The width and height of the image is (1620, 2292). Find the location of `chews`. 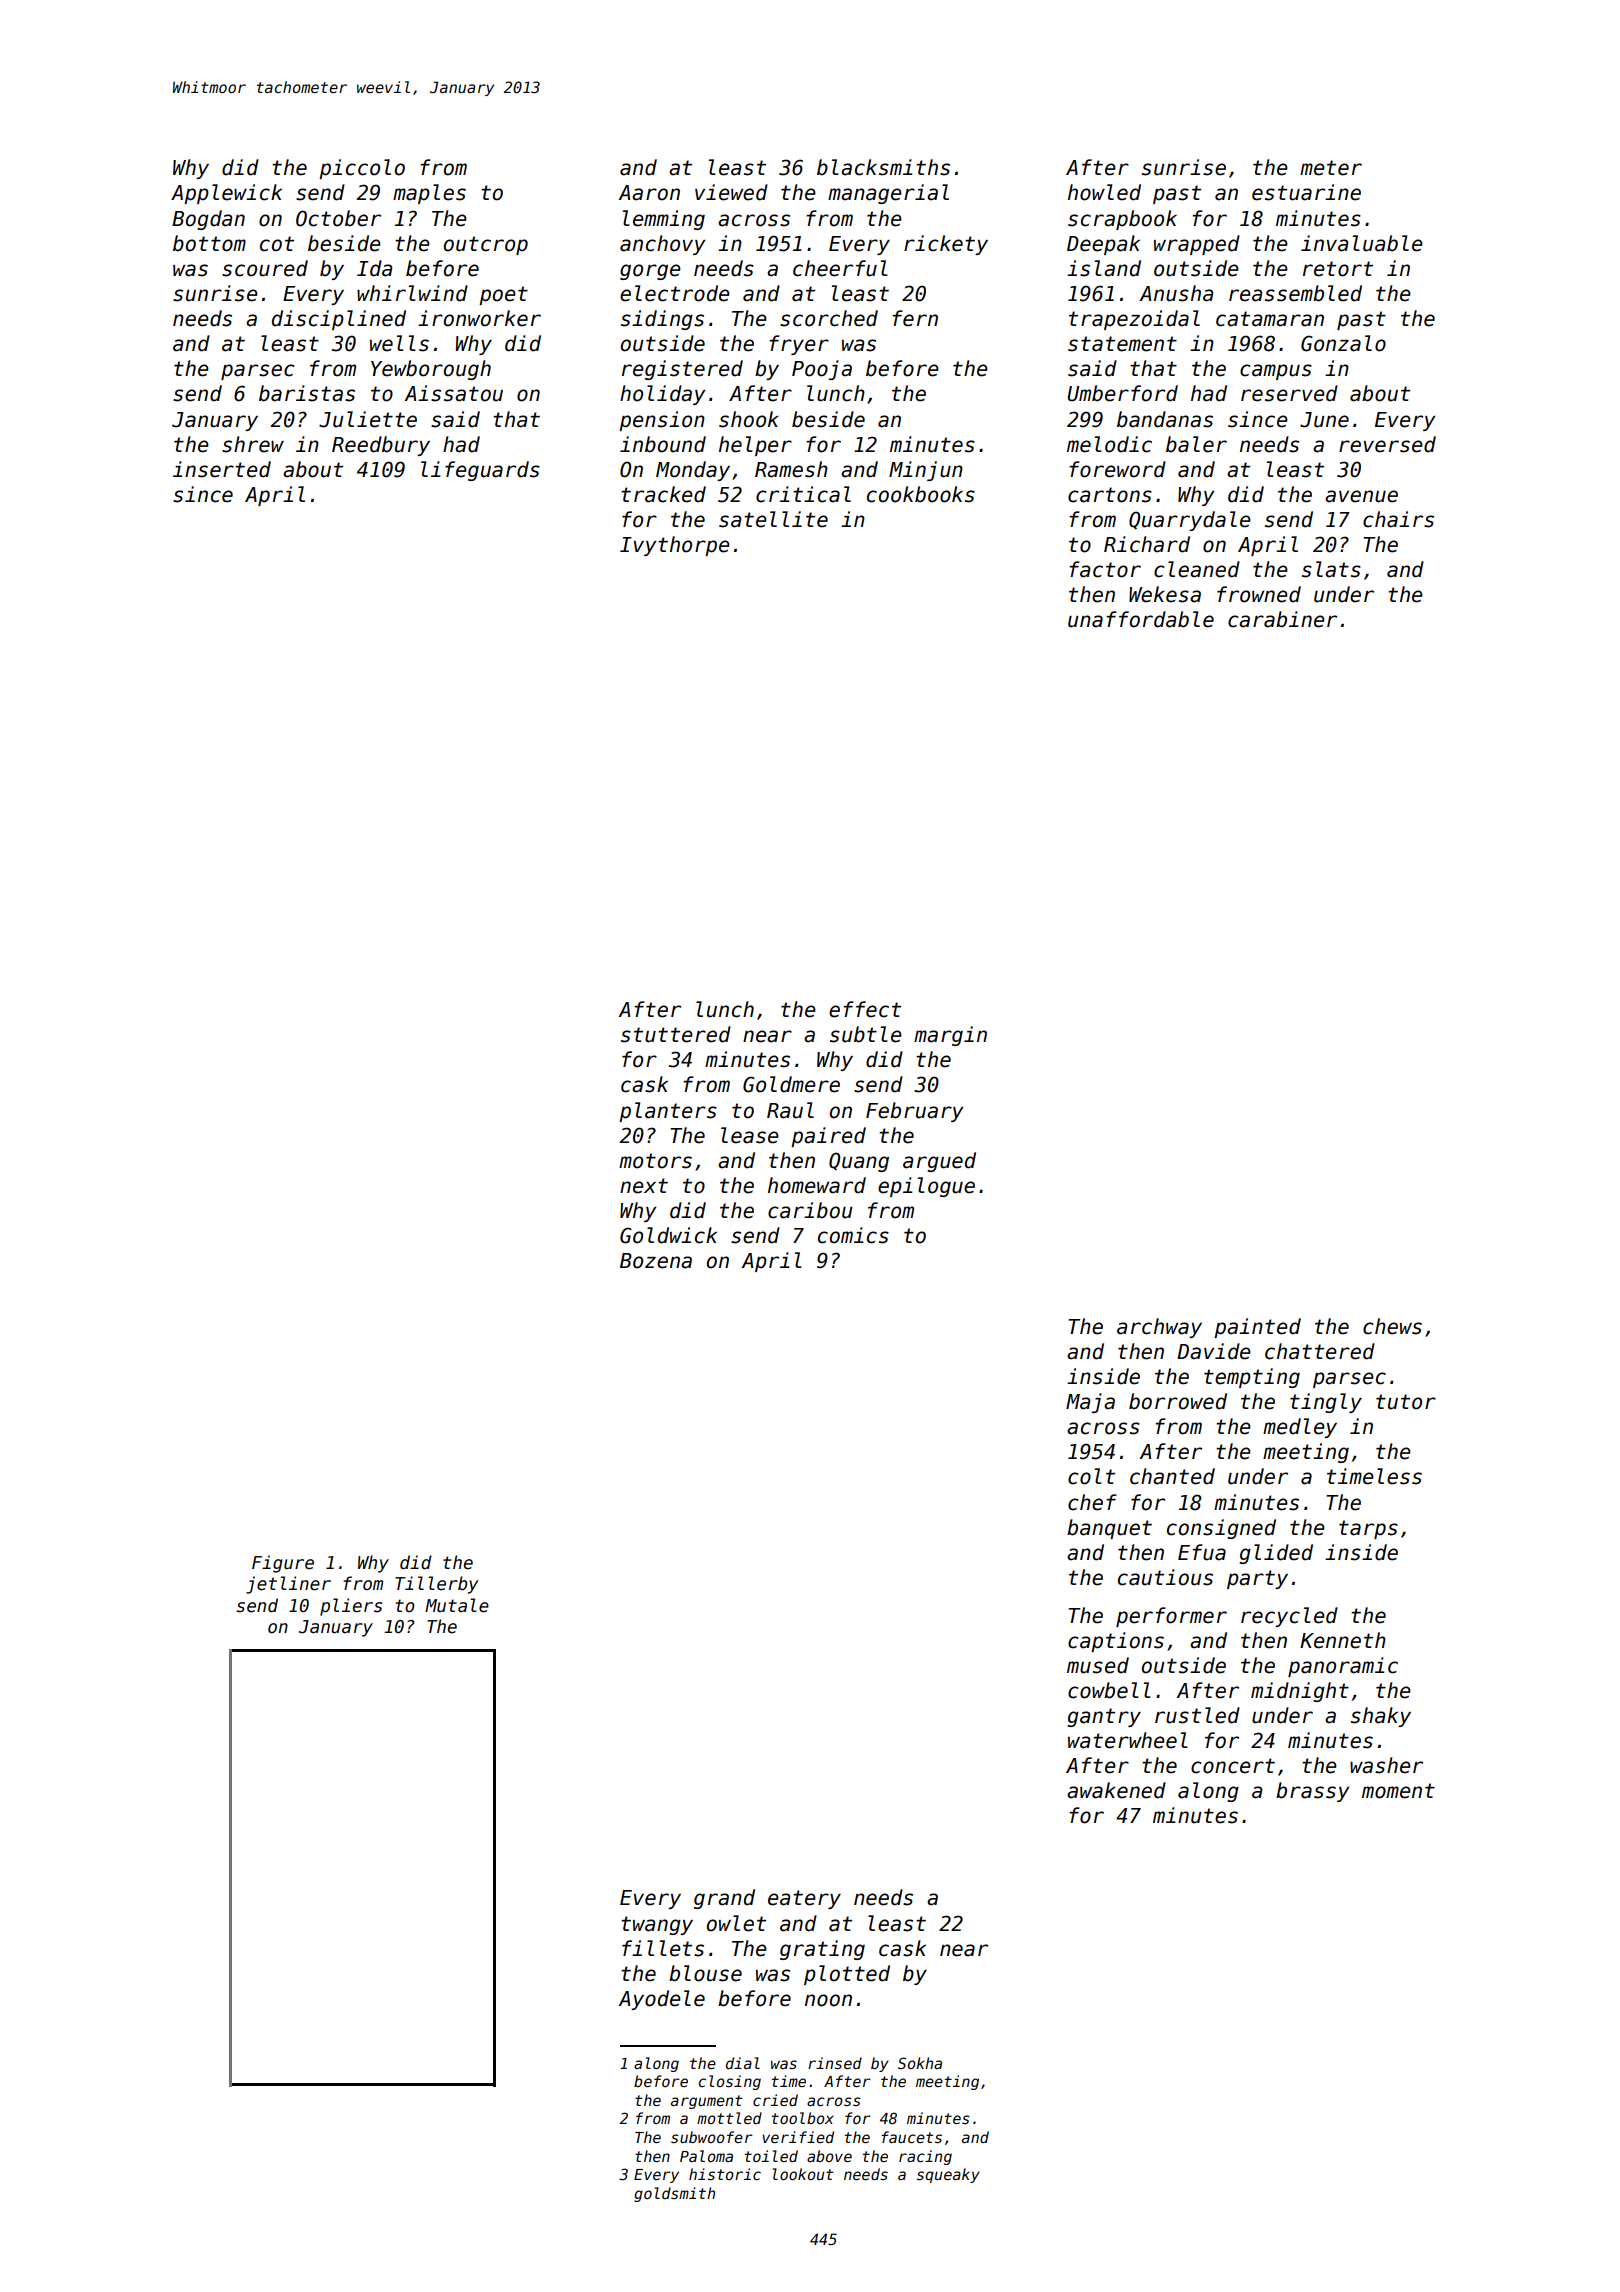

chews is located at coordinates (1392, 1326).
